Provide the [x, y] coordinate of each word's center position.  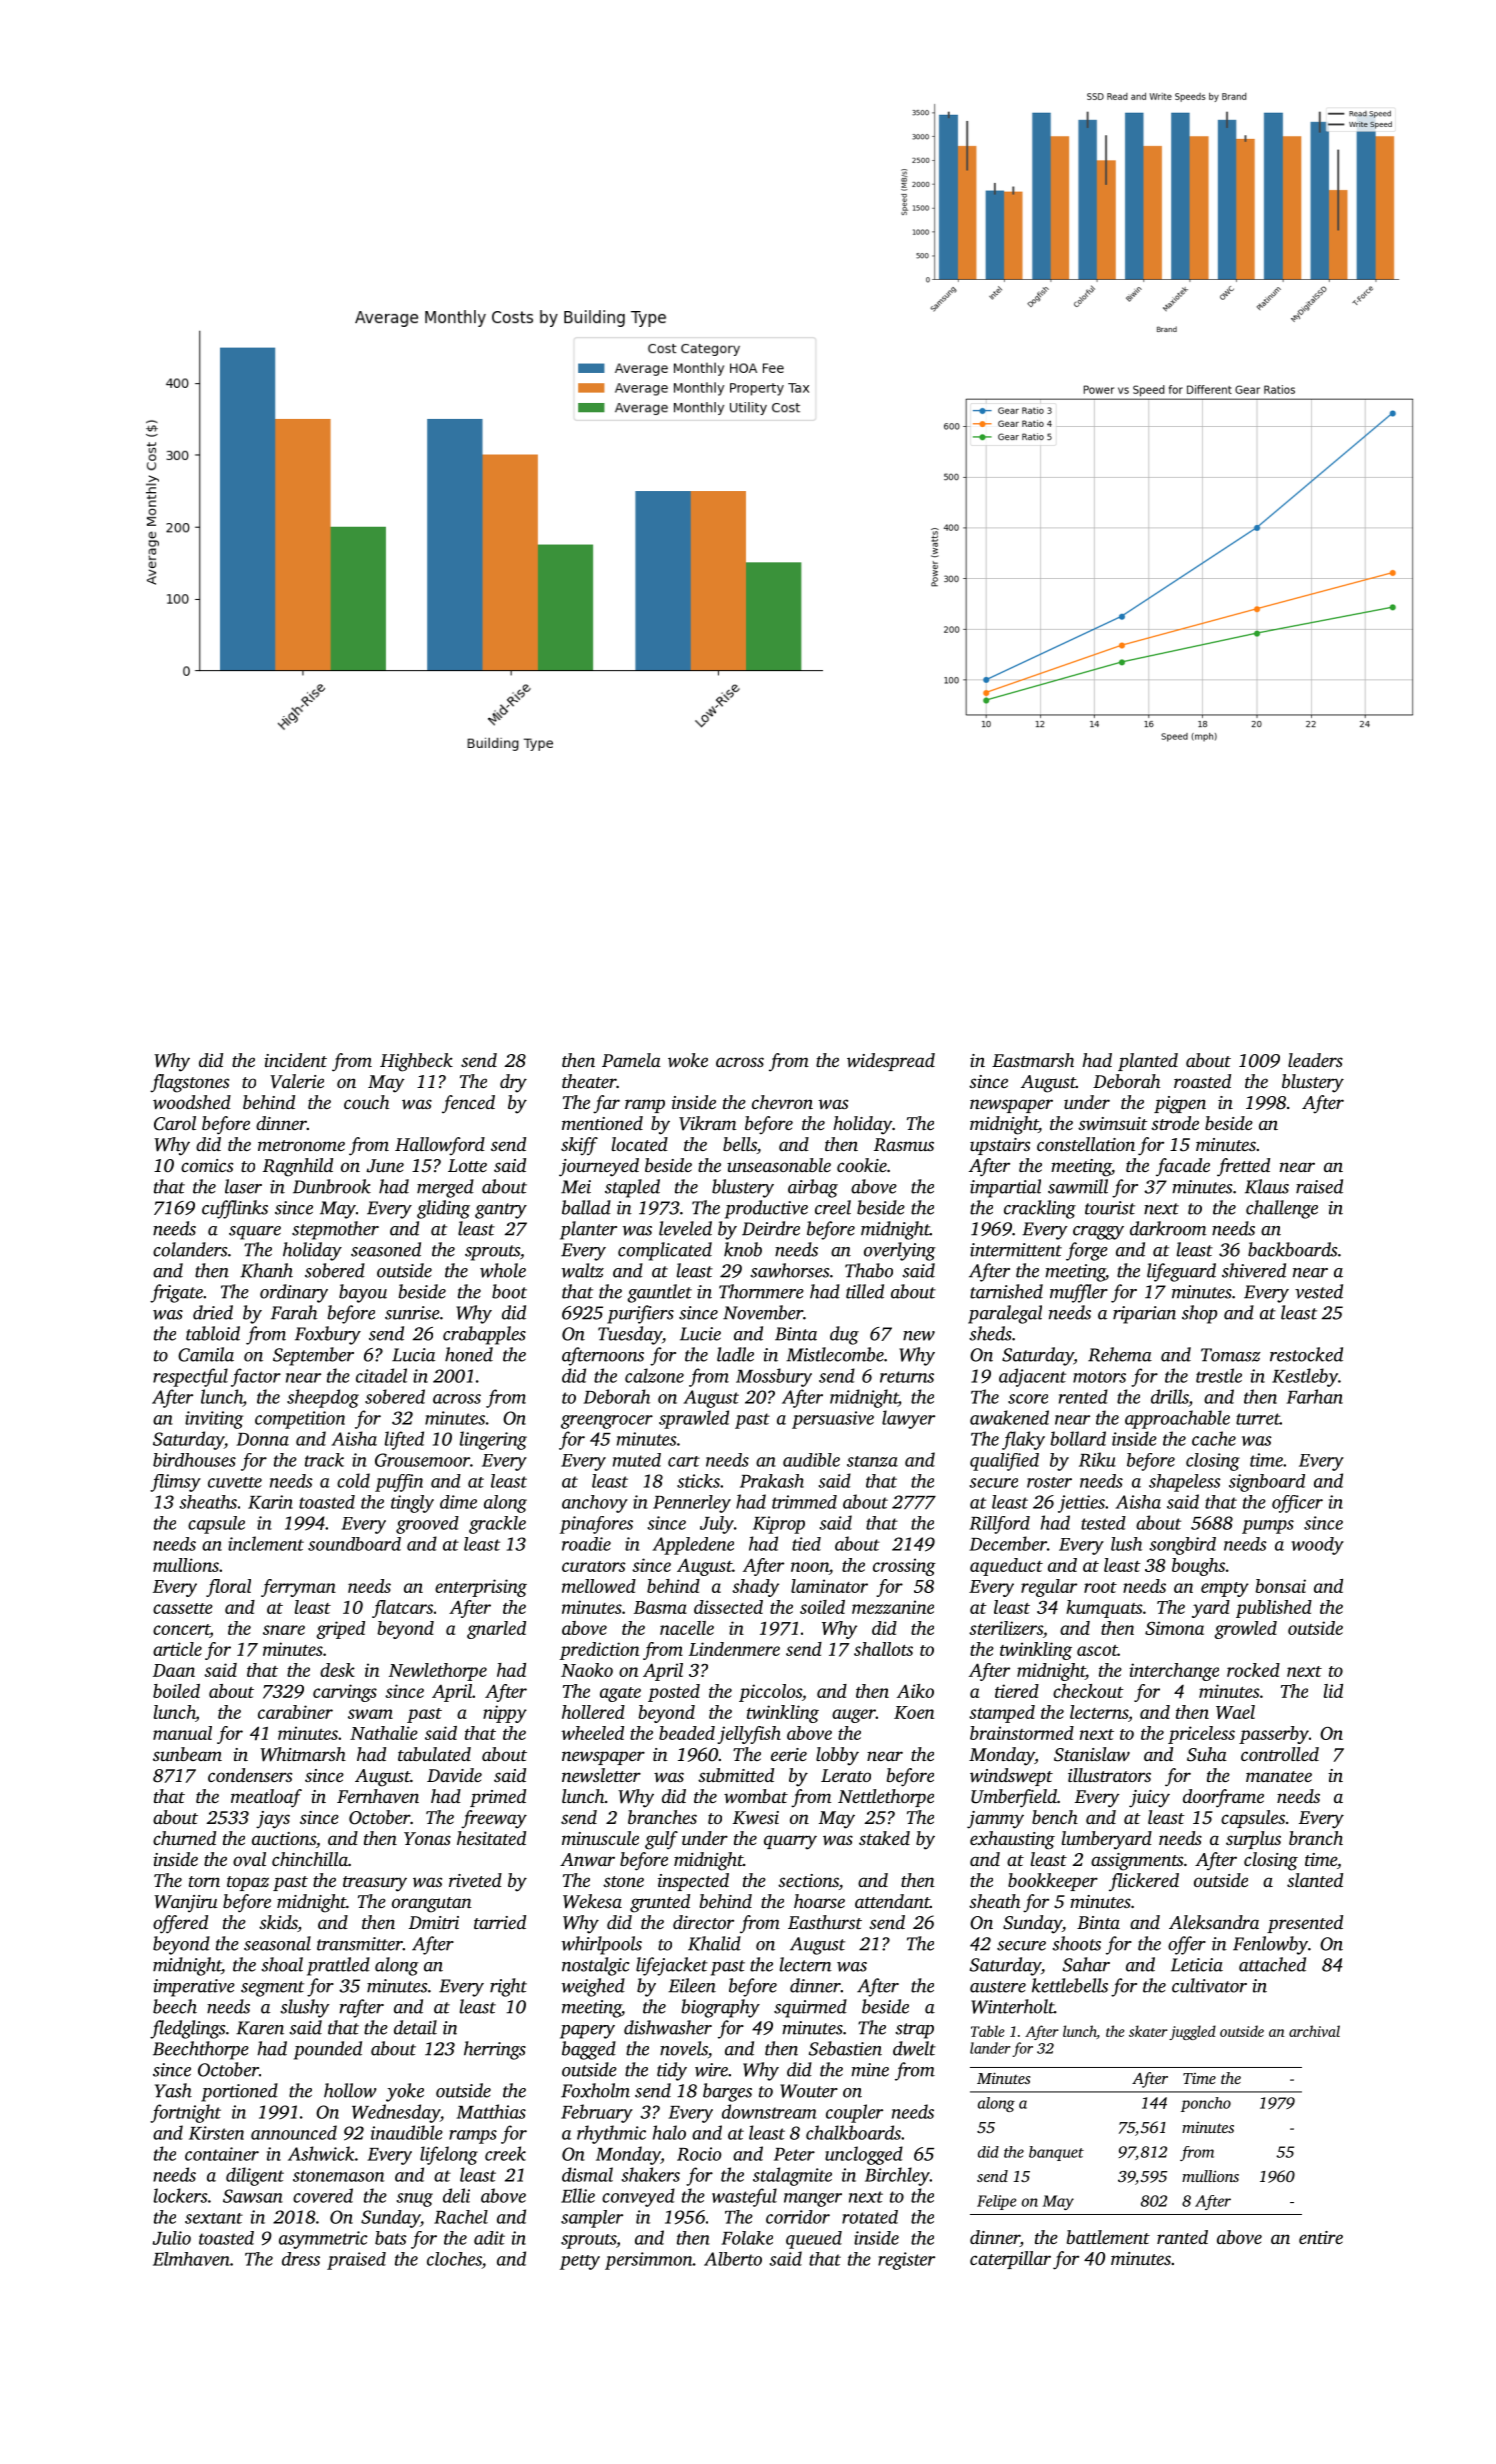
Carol [175, 1123]
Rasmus [904, 1145]
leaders [1315, 1060]
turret [1258, 1419]
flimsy [175, 1483]
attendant [892, 1901]
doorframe [1223, 1798]
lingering [493, 1440]
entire [1321, 2237]
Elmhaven [191, 2259]
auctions [284, 1838]
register [906, 2261]
